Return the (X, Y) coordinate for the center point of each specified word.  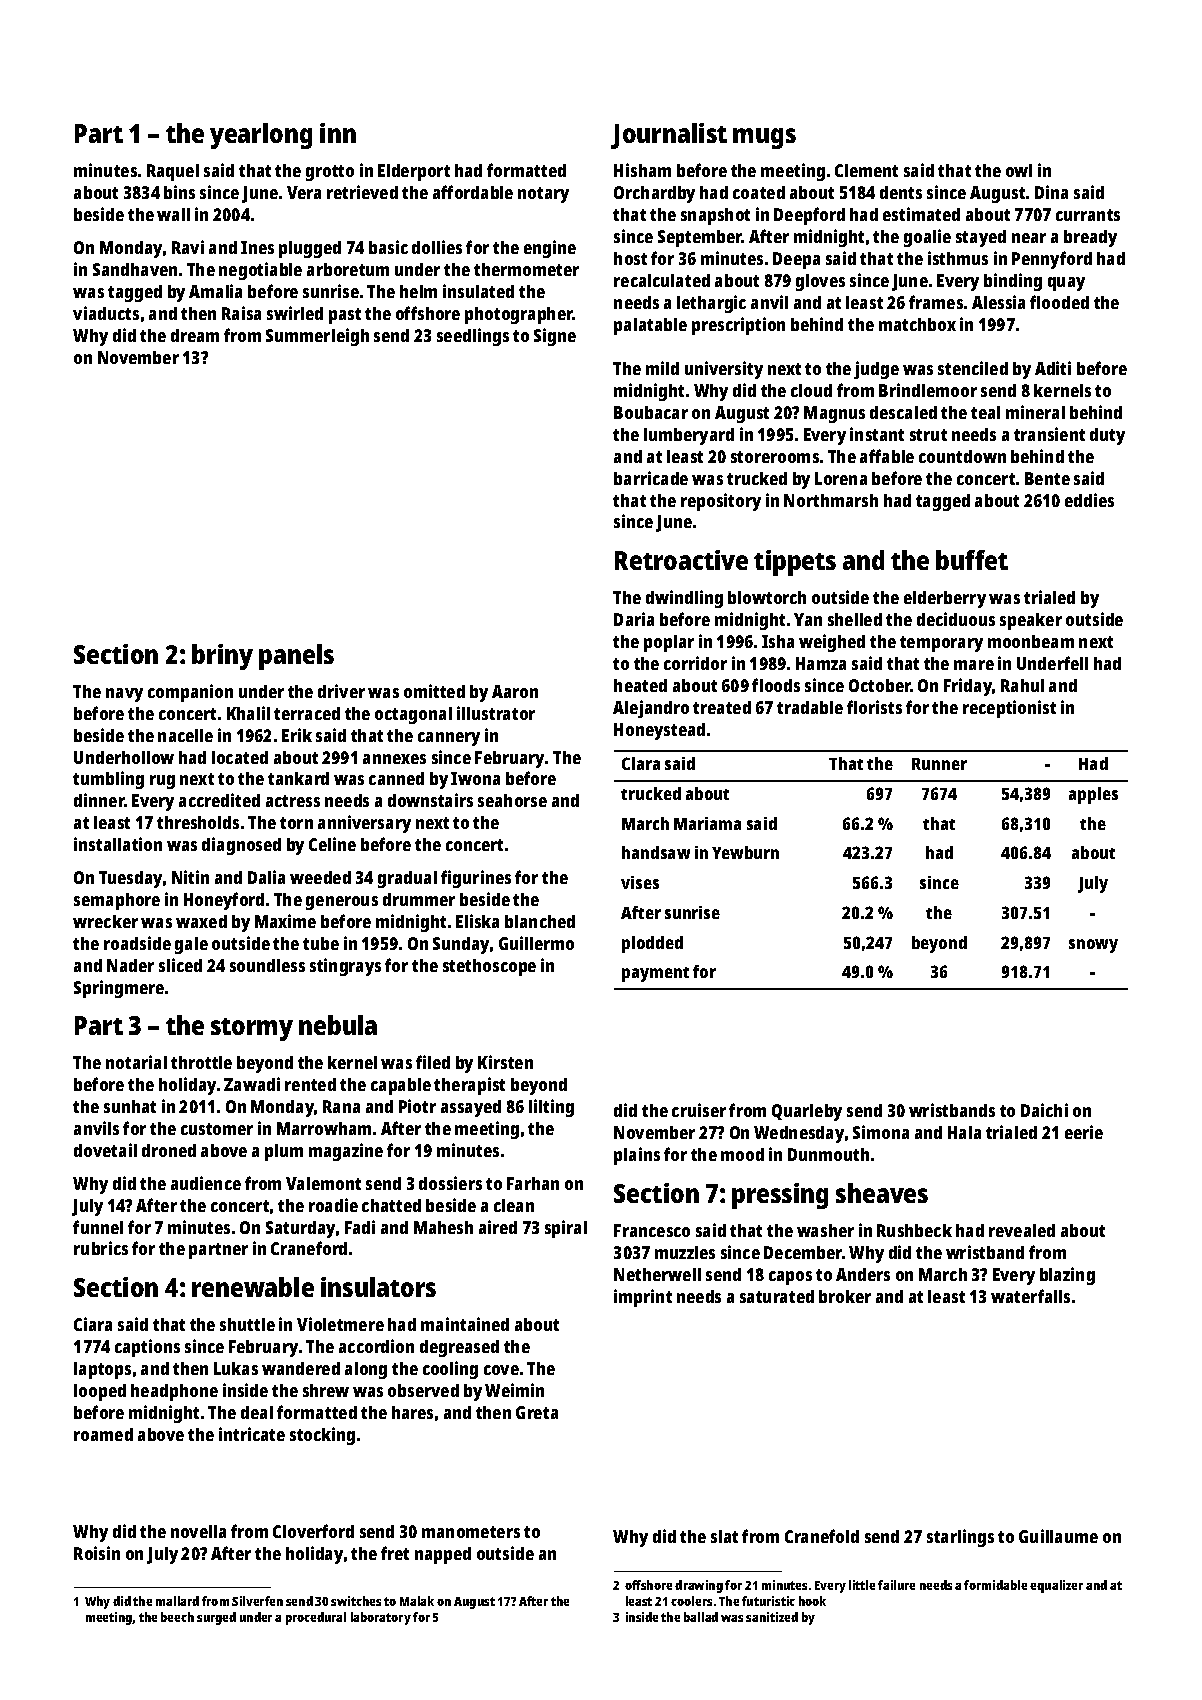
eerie (1084, 1132)
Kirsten (505, 1062)
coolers (691, 1601)
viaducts (106, 313)
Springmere (119, 989)
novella (198, 1531)
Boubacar (651, 412)
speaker (1031, 621)
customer (217, 1129)
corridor (695, 663)
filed (433, 1062)
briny (222, 657)
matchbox (917, 324)
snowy (1093, 946)
